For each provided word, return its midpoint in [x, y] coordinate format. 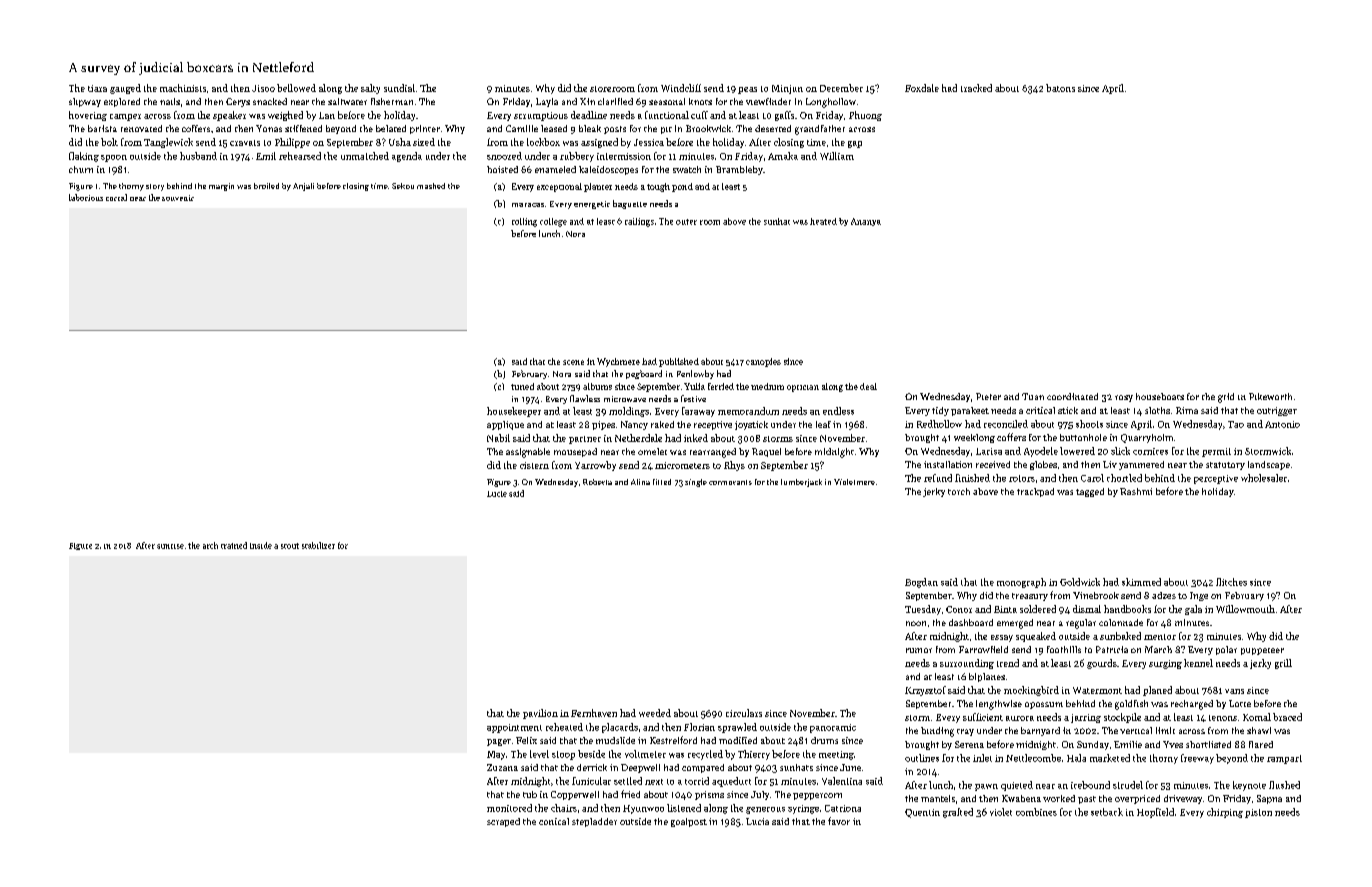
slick [1120, 451]
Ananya [866, 222]
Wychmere [618, 362]
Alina [640, 482]
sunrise [170, 546]
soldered [1038, 609]
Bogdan [921, 583]
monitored [509, 808]
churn [81, 169]
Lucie [497, 494]
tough [658, 187]
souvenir [178, 198]
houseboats [1160, 396]
